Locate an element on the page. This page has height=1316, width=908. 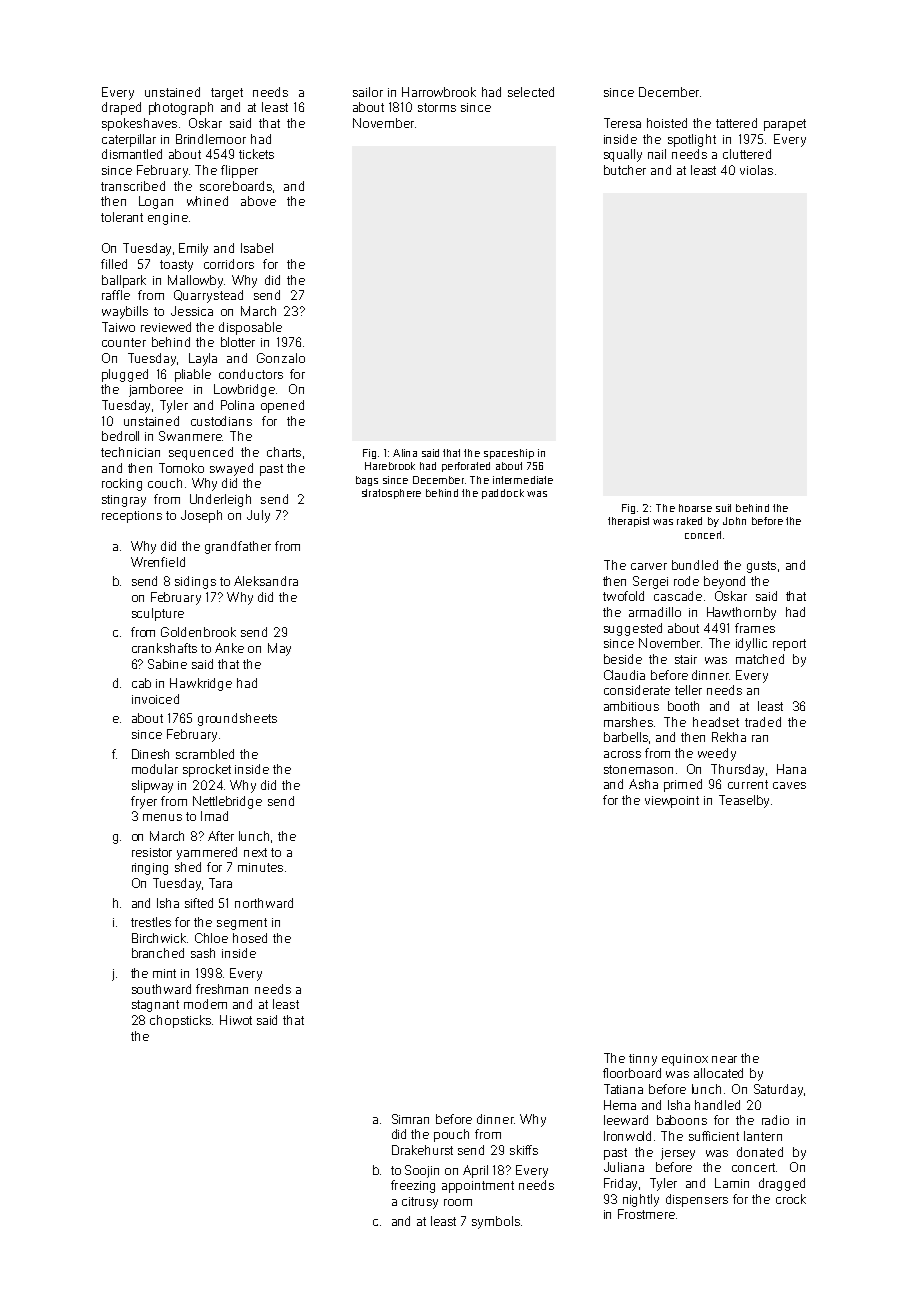
Nettlebridge is located at coordinates (227, 802).
